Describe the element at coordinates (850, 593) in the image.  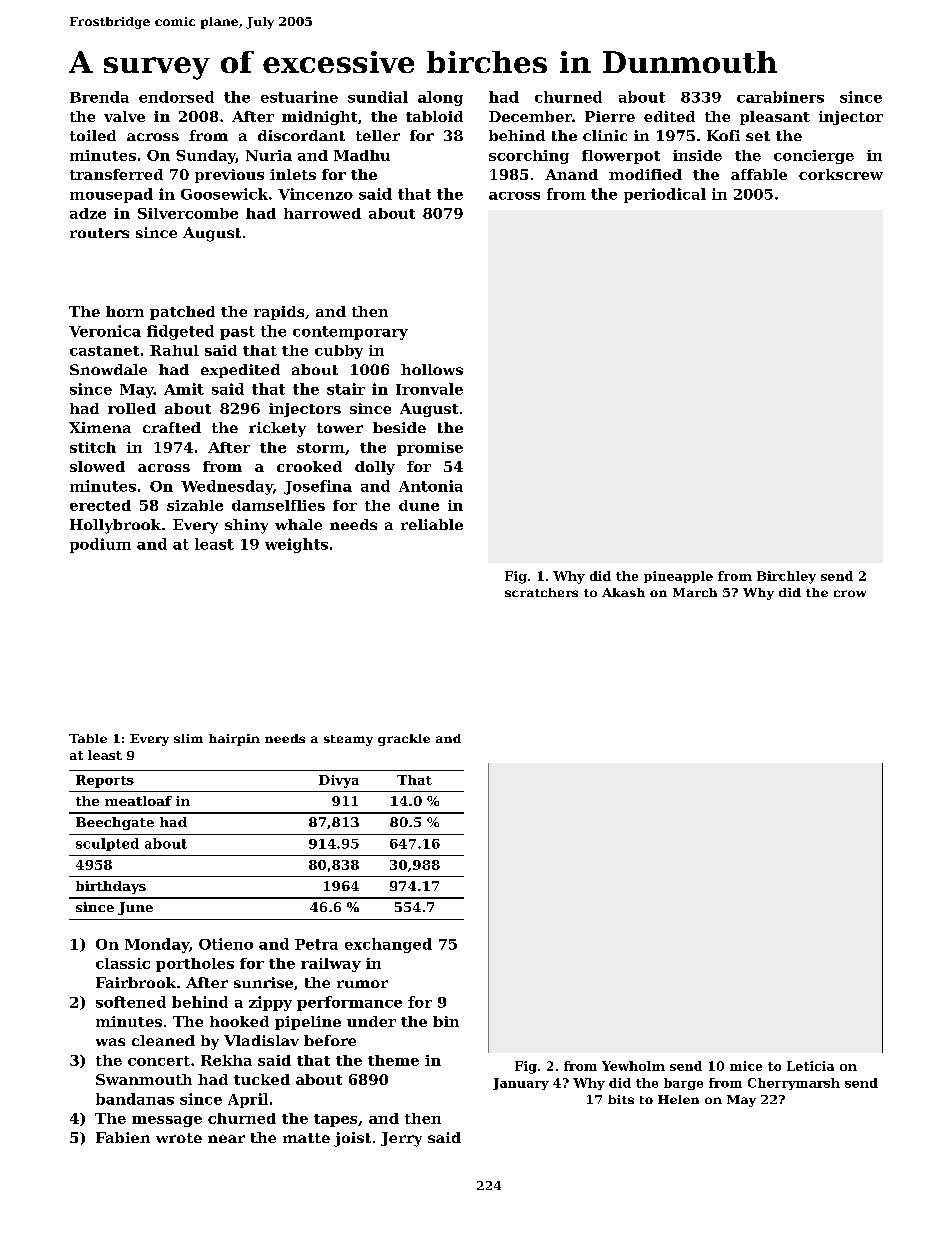
I see `crow` at that location.
